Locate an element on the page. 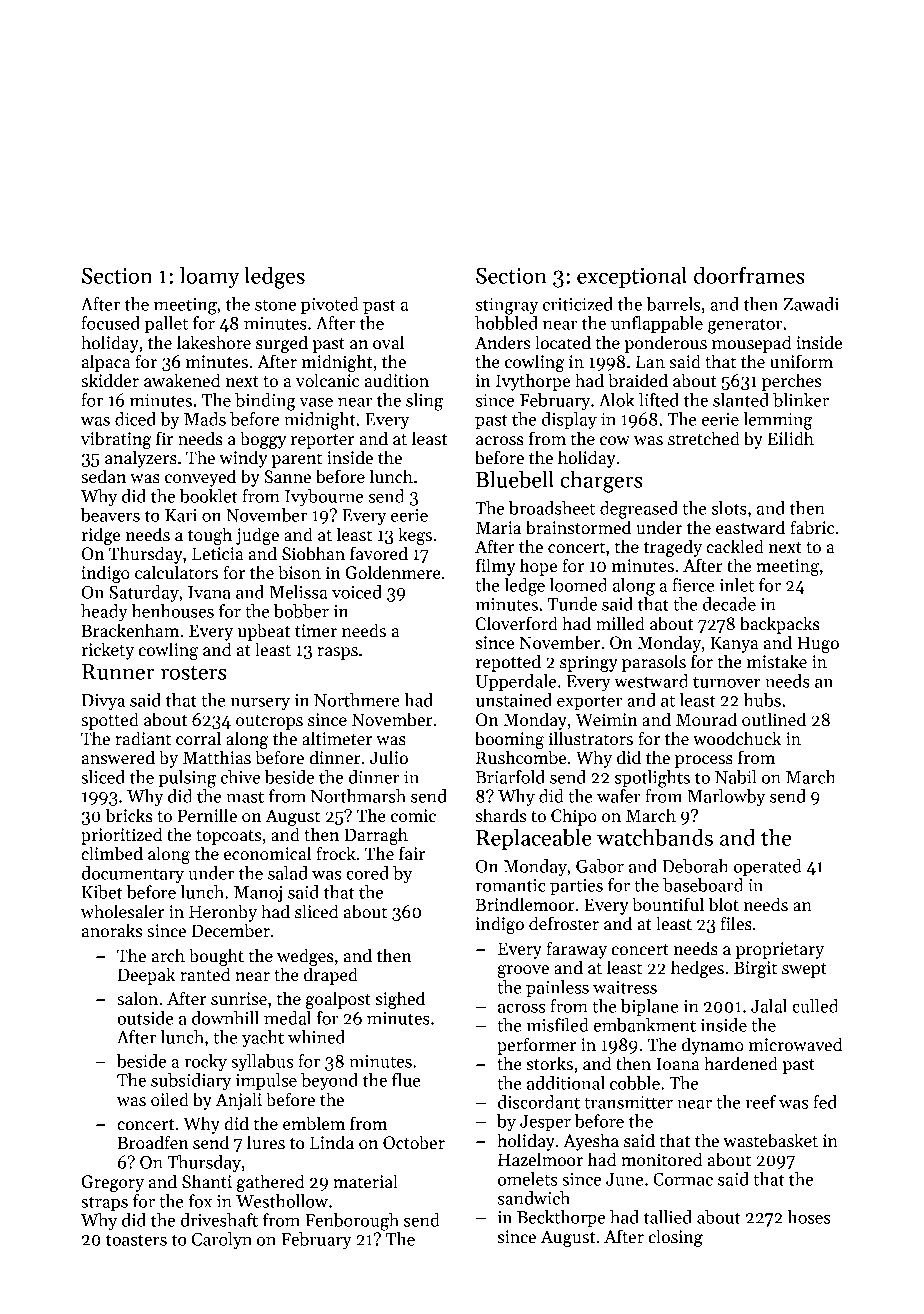 The image size is (924, 1314). Goldenmere is located at coordinates (393, 572).
